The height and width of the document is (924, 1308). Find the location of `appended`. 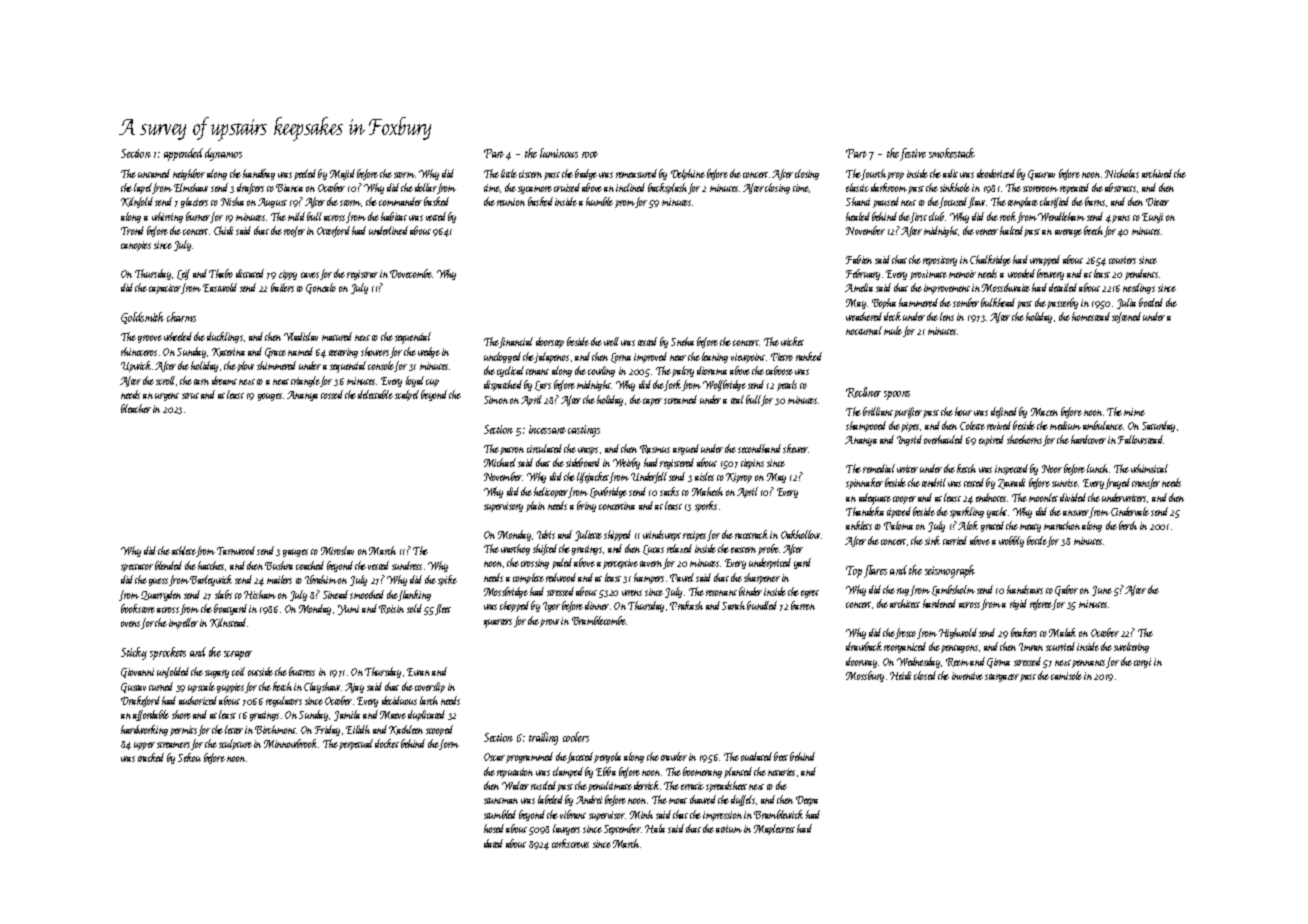

appended is located at coordinates (183, 154).
